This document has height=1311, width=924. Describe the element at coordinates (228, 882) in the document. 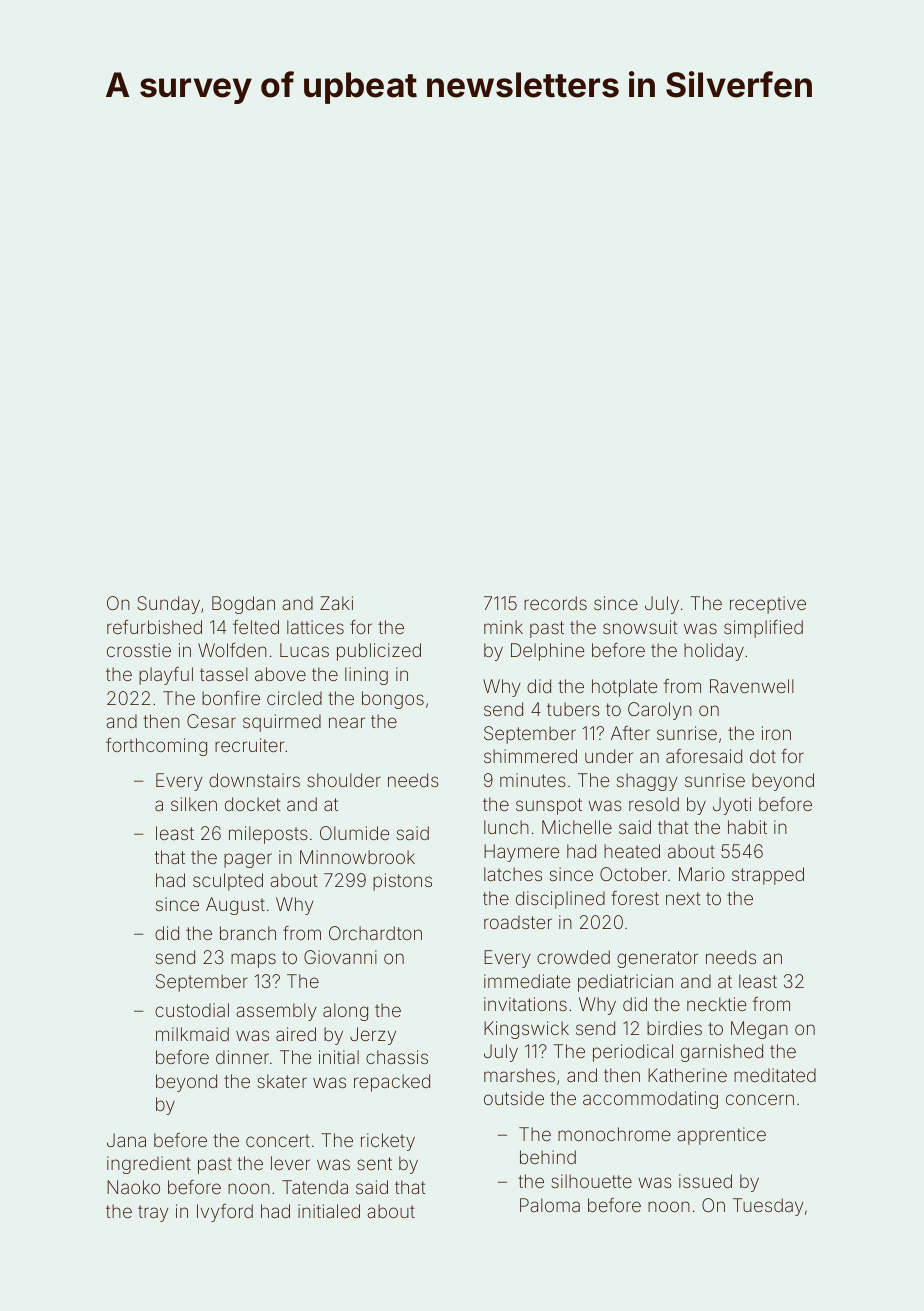

I see `sculpted` at that location.
